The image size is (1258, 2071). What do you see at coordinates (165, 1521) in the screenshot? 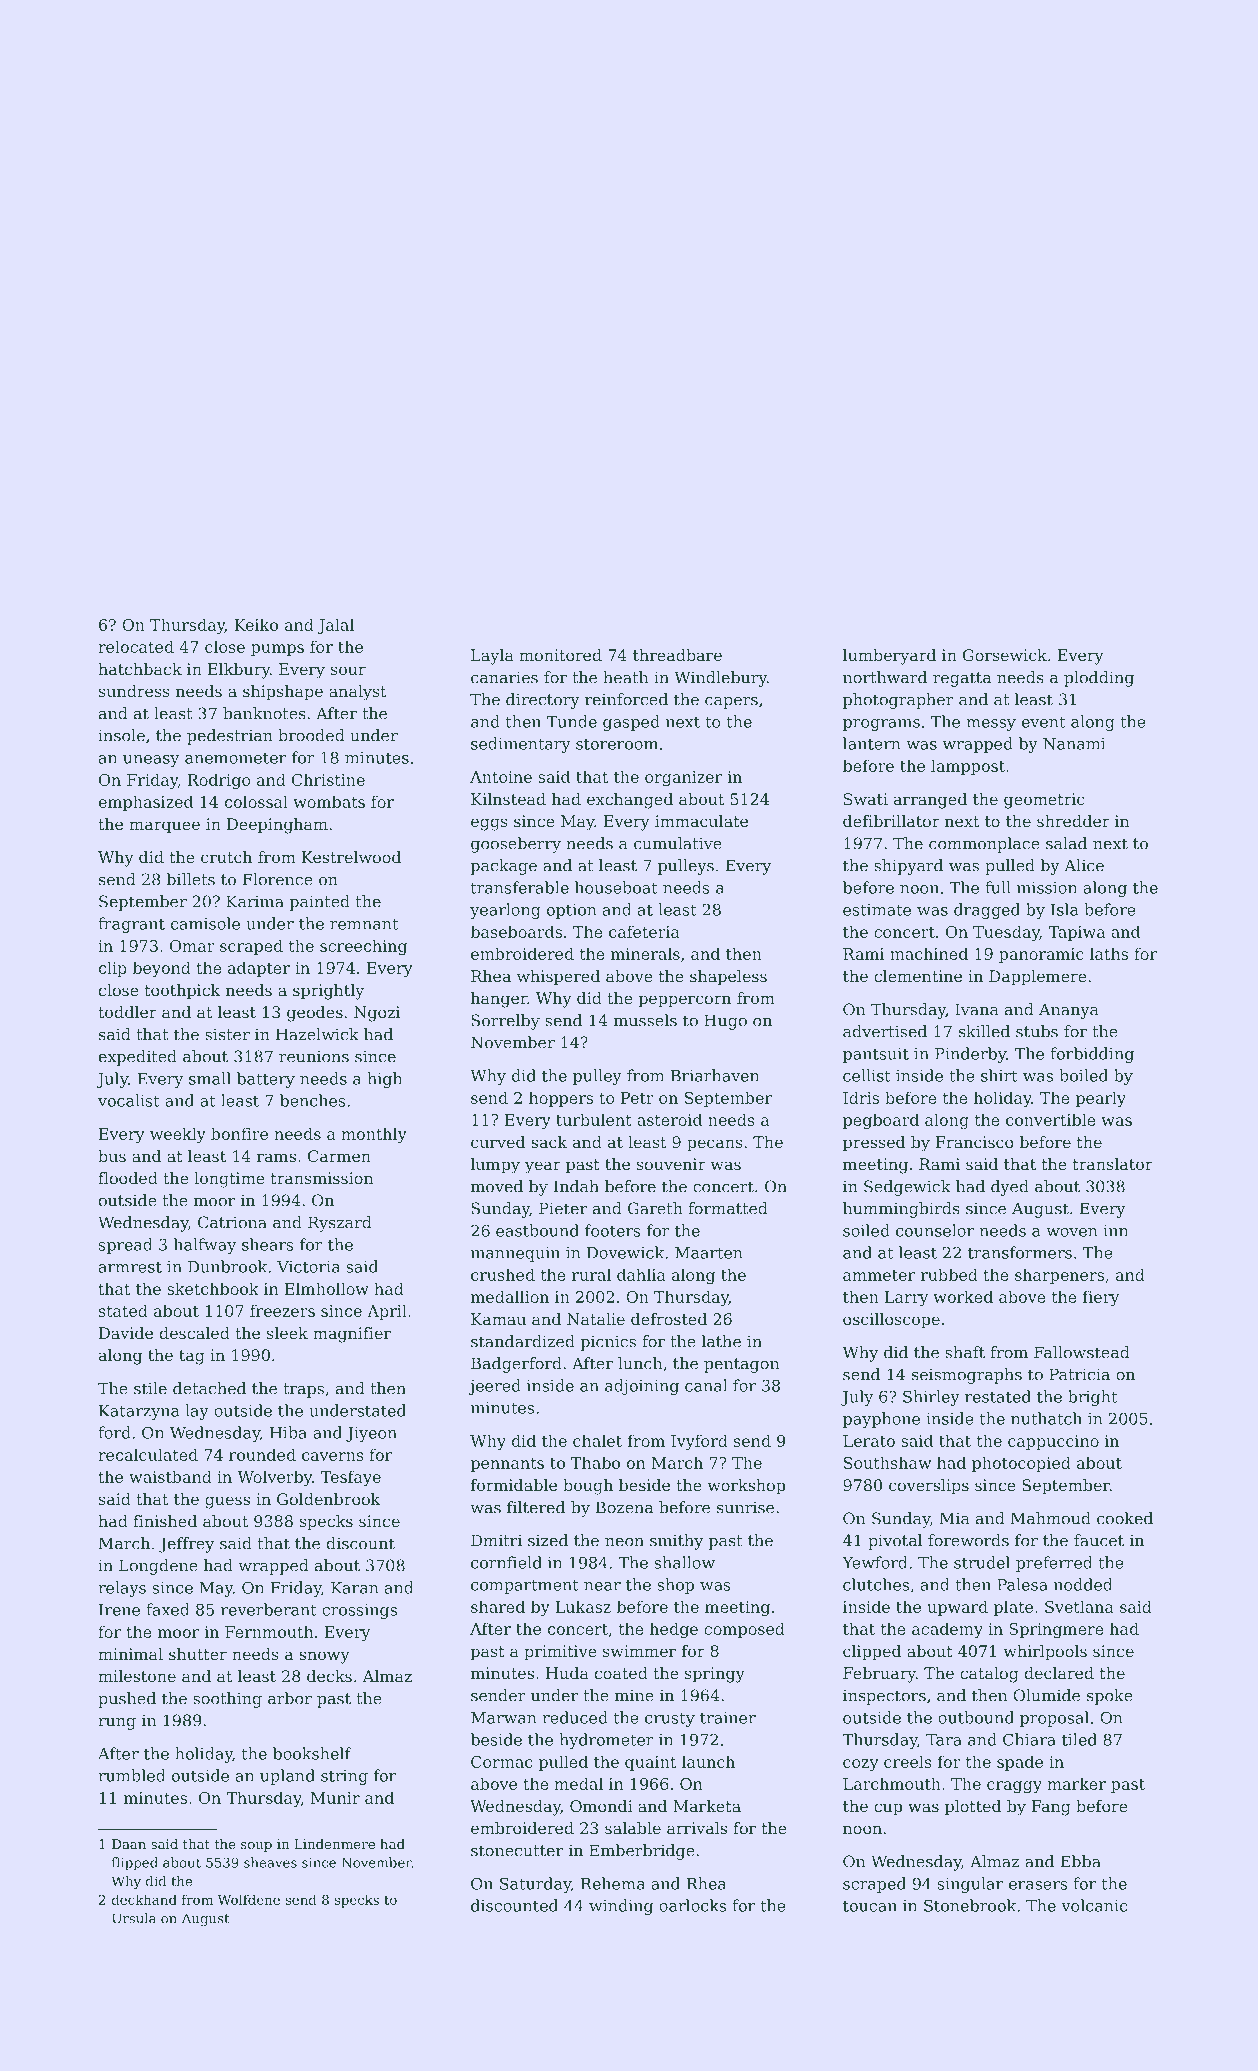
I see `finished` at bounding box center [165, 1521].
